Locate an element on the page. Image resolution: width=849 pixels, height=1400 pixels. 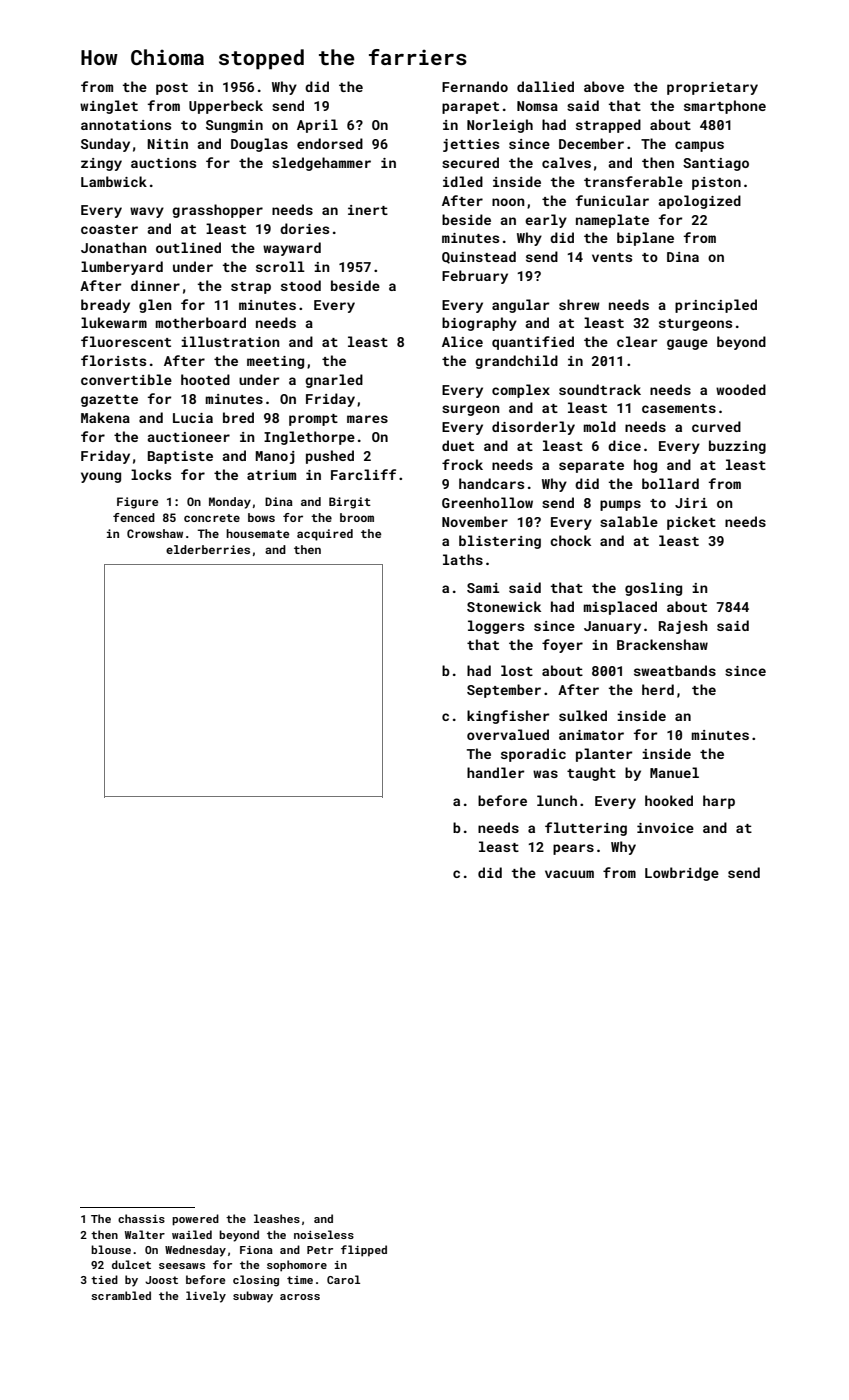
Santiago is located at coordinates (716, 164).
